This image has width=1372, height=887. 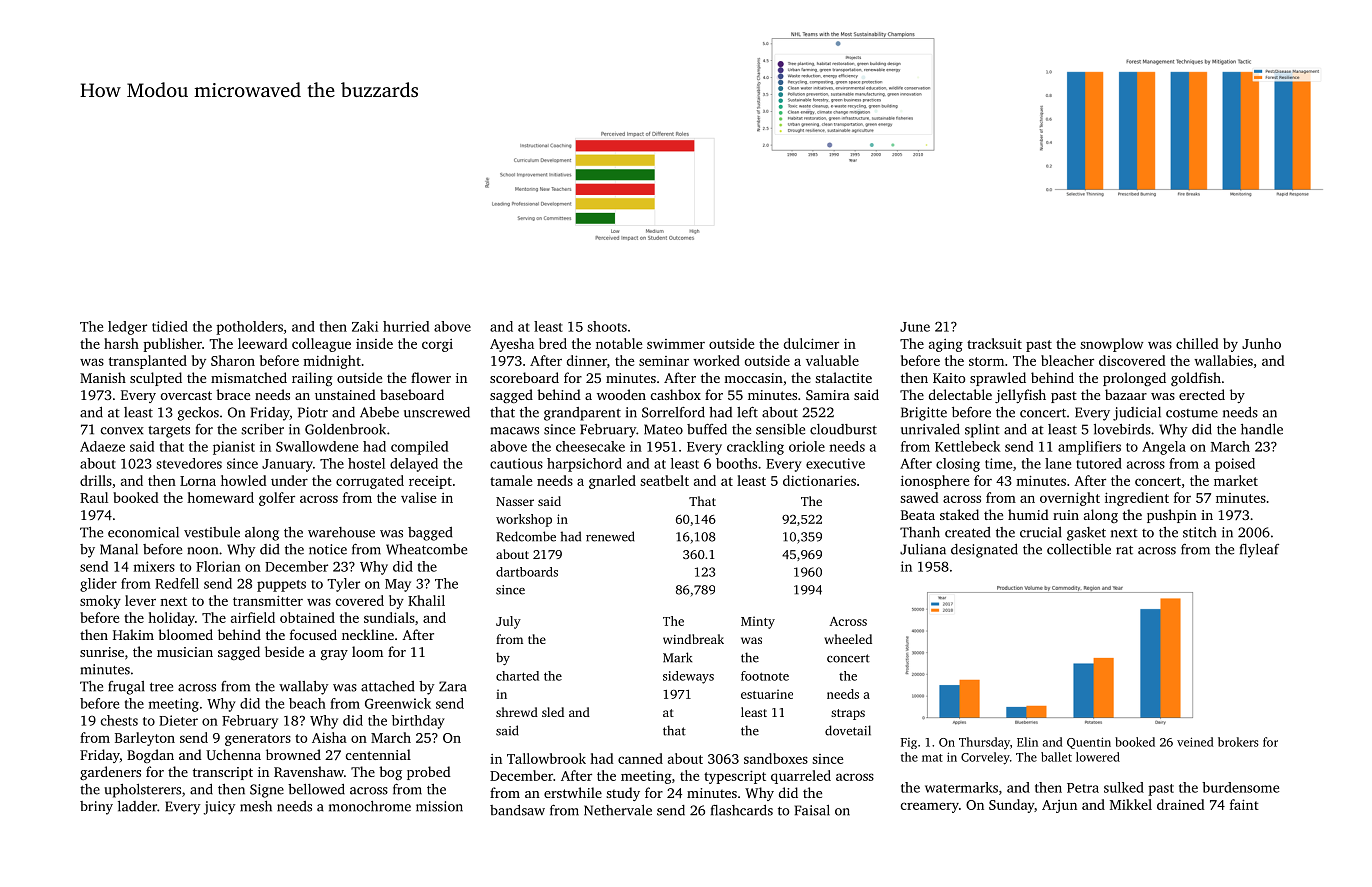 What do you see at coordinates (223, 773) in the image?
I see `transcript` at bounding box center [223, 773].
